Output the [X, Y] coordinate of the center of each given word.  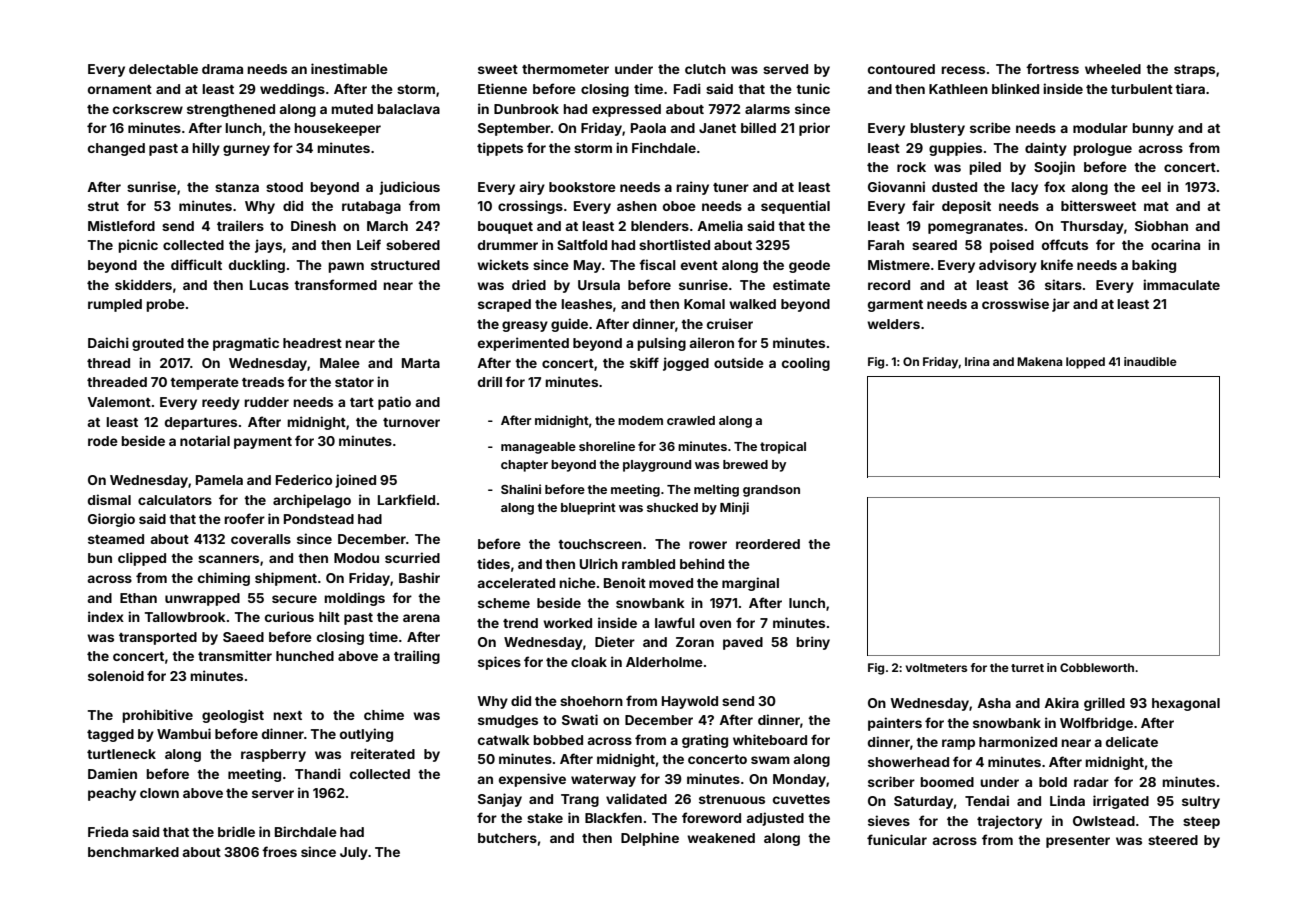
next [287, 715]
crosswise [1015, 303]
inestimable [349, 68]
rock [911, 167]
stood [284, 187]
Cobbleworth [1097, 667]
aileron [711, 342]
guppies [955, 149]
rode [103, 441]
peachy [112, 794]
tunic [813, 88]
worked [567, 623]
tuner [731, 187]
